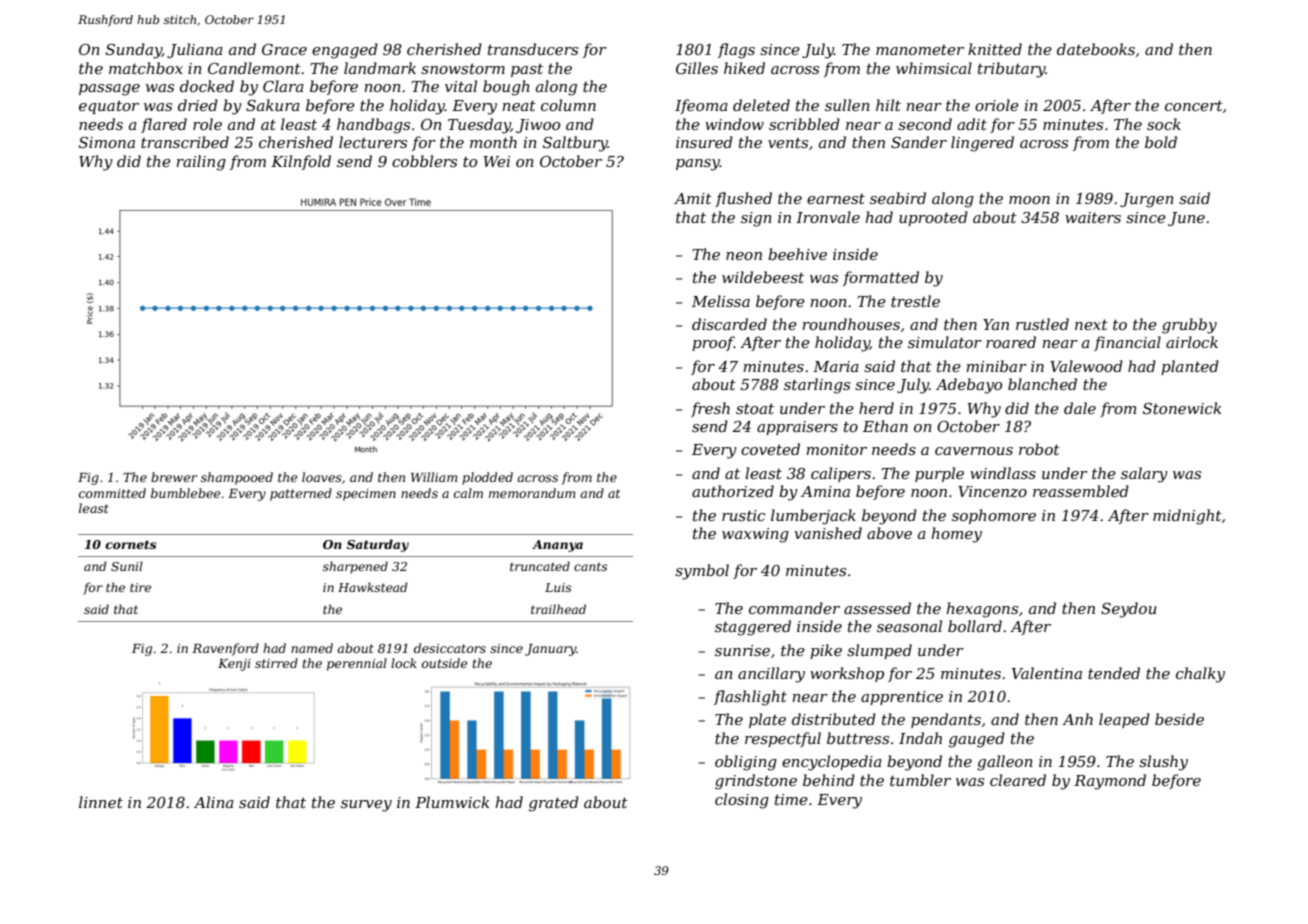 The image size is (1308, 924). Describe the element at coordinates (568, 105) in the document. I see `column` at that location.
